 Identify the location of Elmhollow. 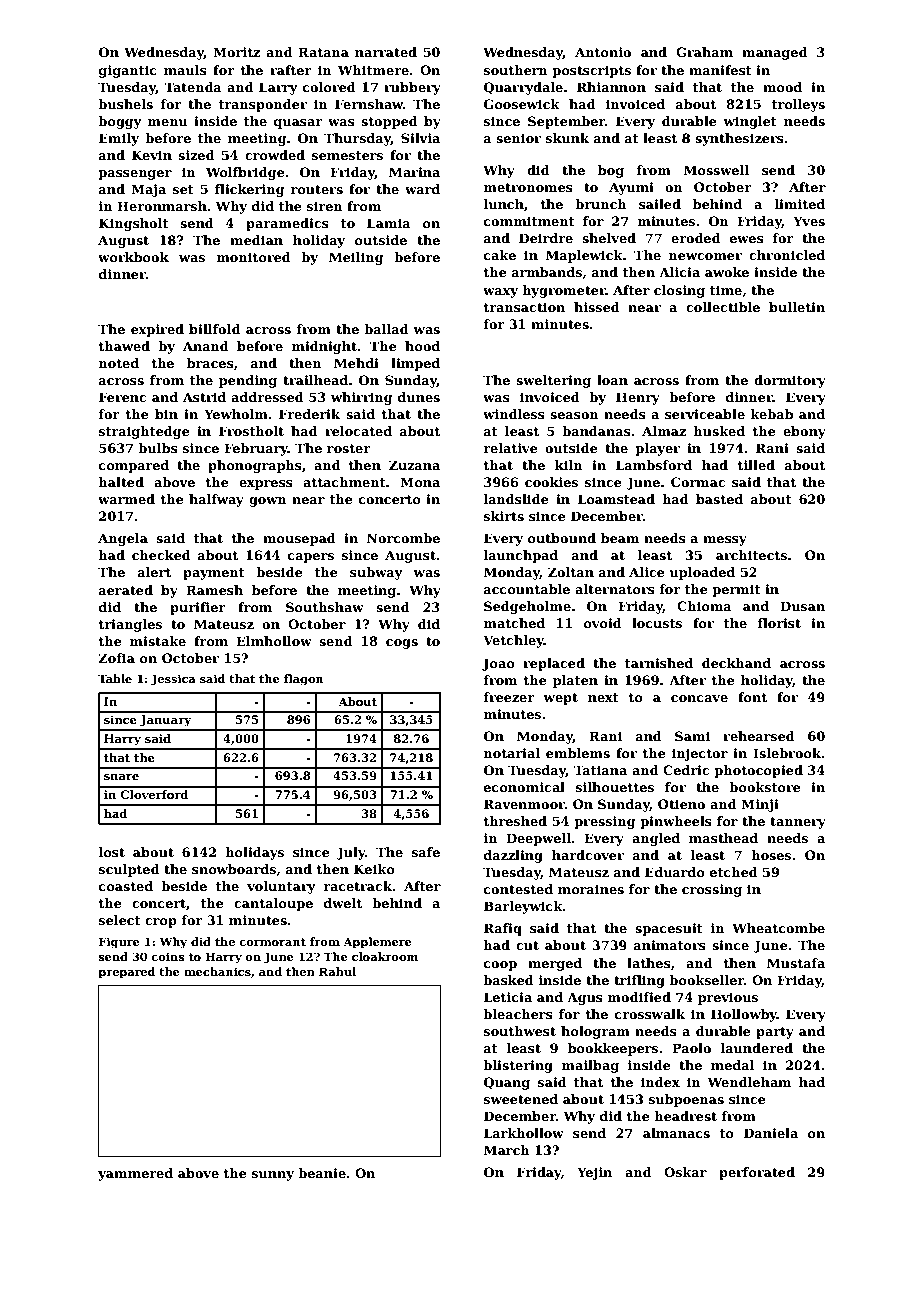
(274, 641).
